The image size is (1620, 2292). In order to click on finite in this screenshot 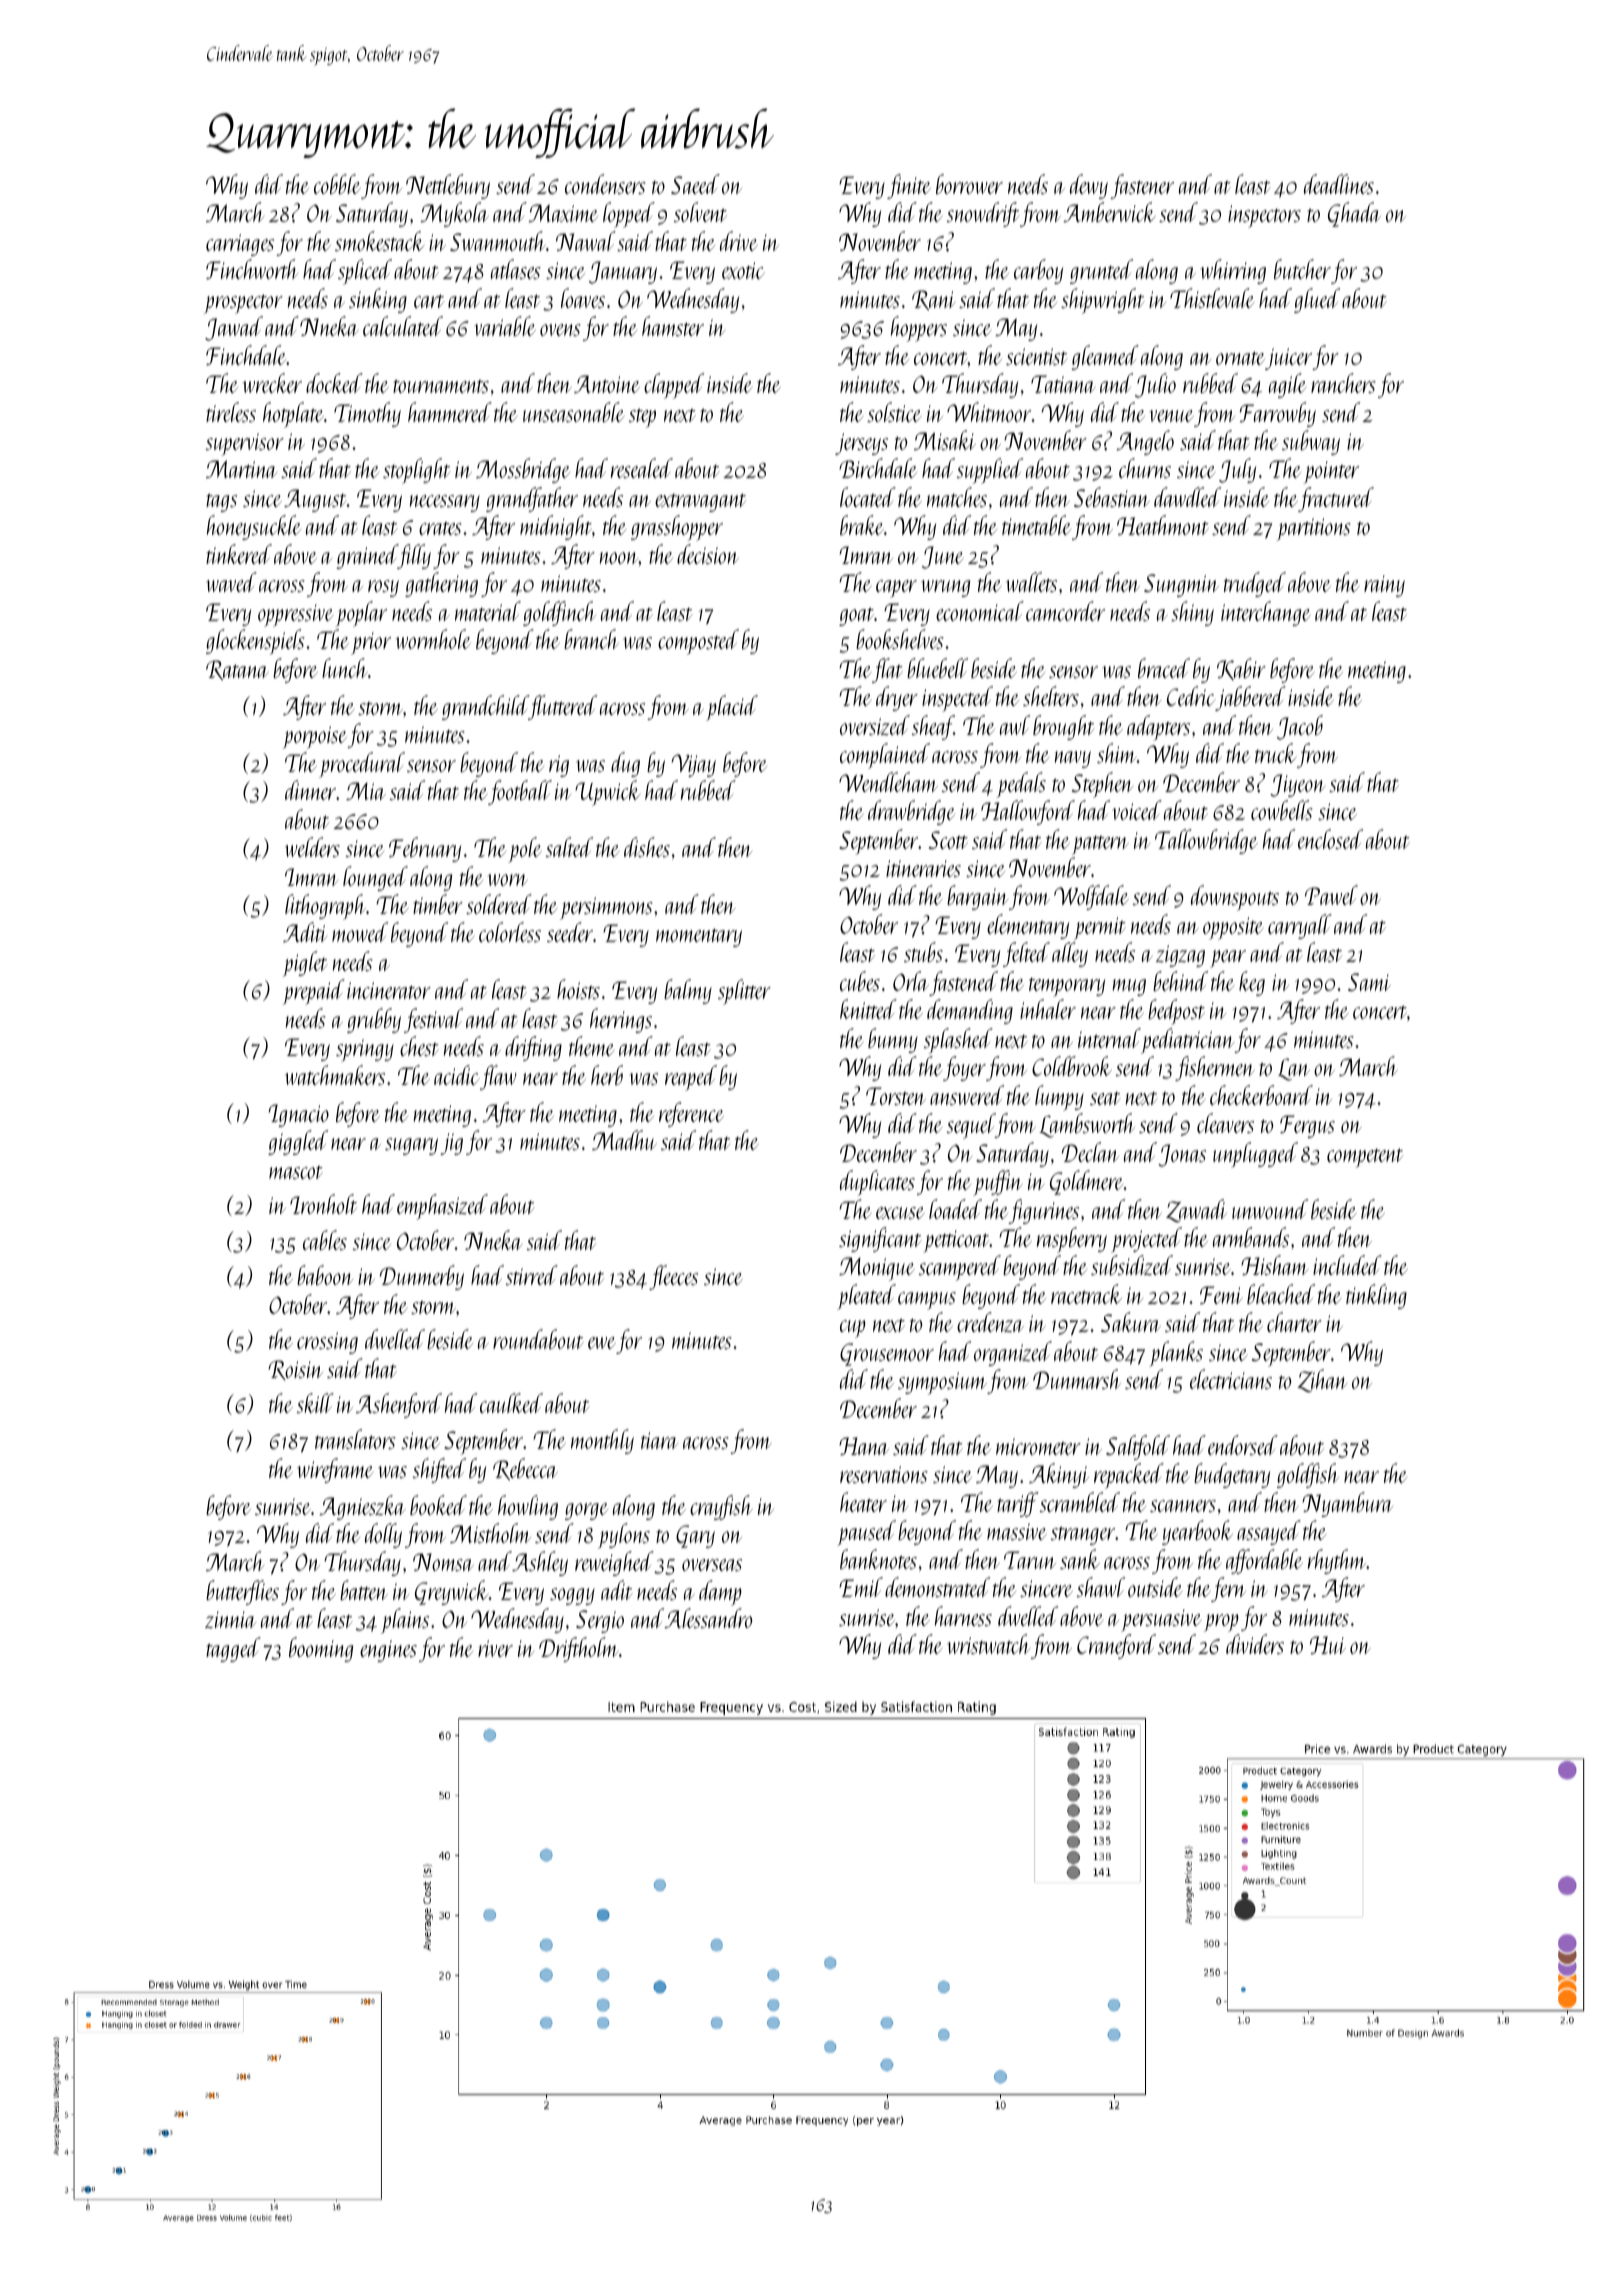, I will do `click(909, 186)`.
